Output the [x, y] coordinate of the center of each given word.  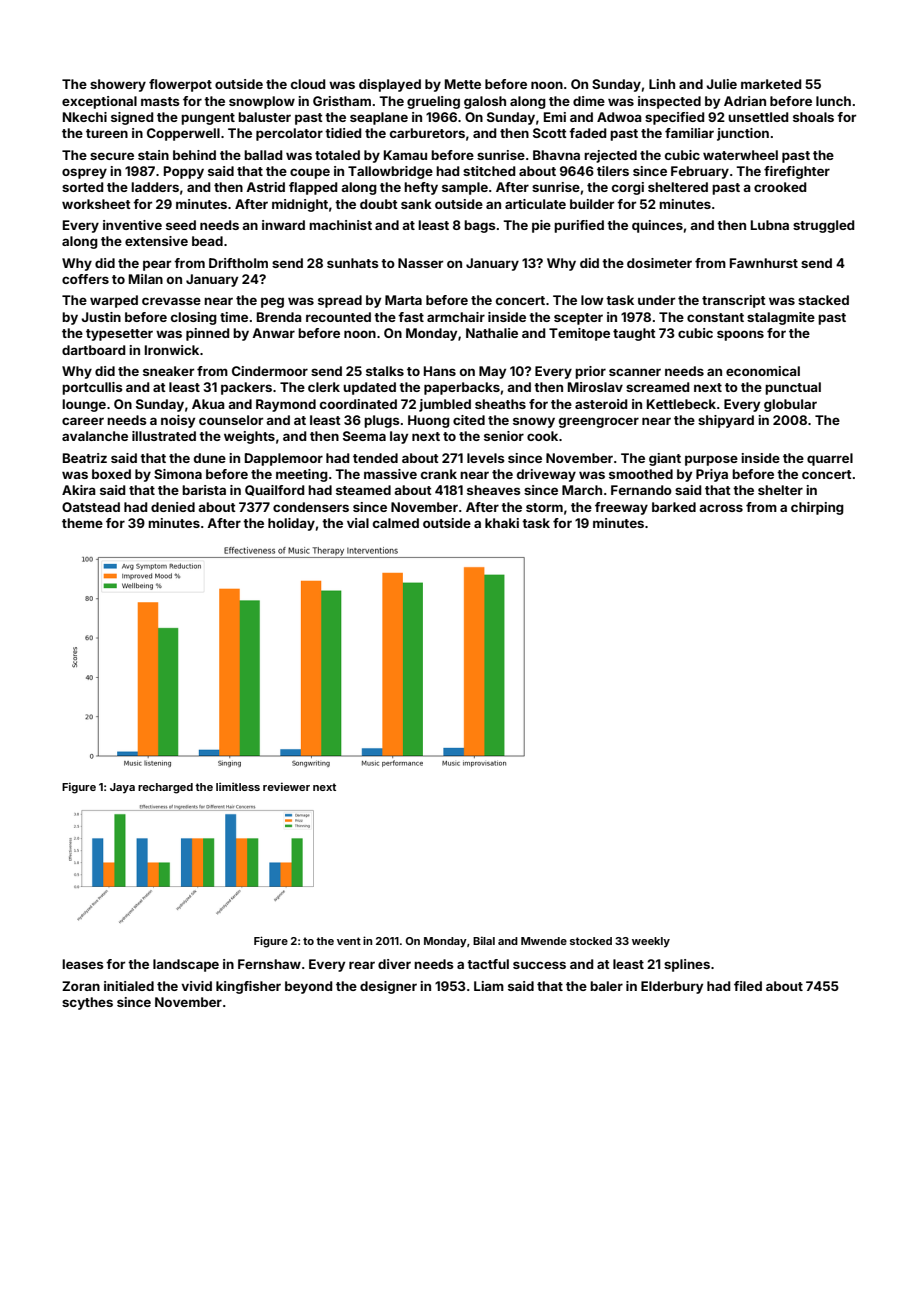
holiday [291, 524]
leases [83, 964]
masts [160, 101]
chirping [817, 508]
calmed [396, 523]
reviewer [286, 786]
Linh [662, 84]
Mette [463, 84]
